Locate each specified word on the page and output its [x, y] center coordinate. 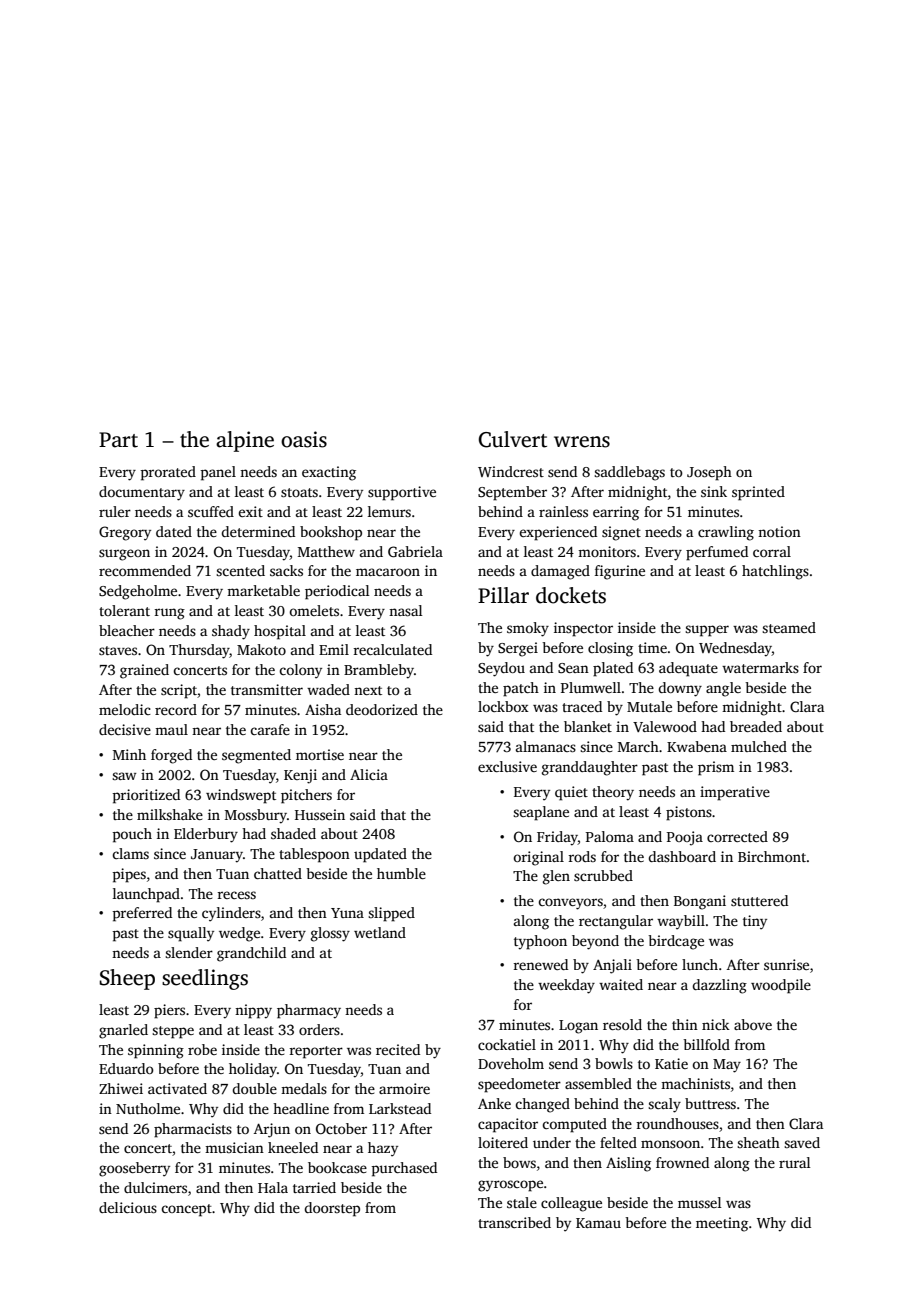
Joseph [709, 473]
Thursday [199, 651]
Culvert [513, 439]
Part [118, 440]
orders [319, 1029]
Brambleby [379, 671]
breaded [756, 726]
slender [189, 952]
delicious [128, 1207]
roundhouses [677, 1123]
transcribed [514, 1222]
